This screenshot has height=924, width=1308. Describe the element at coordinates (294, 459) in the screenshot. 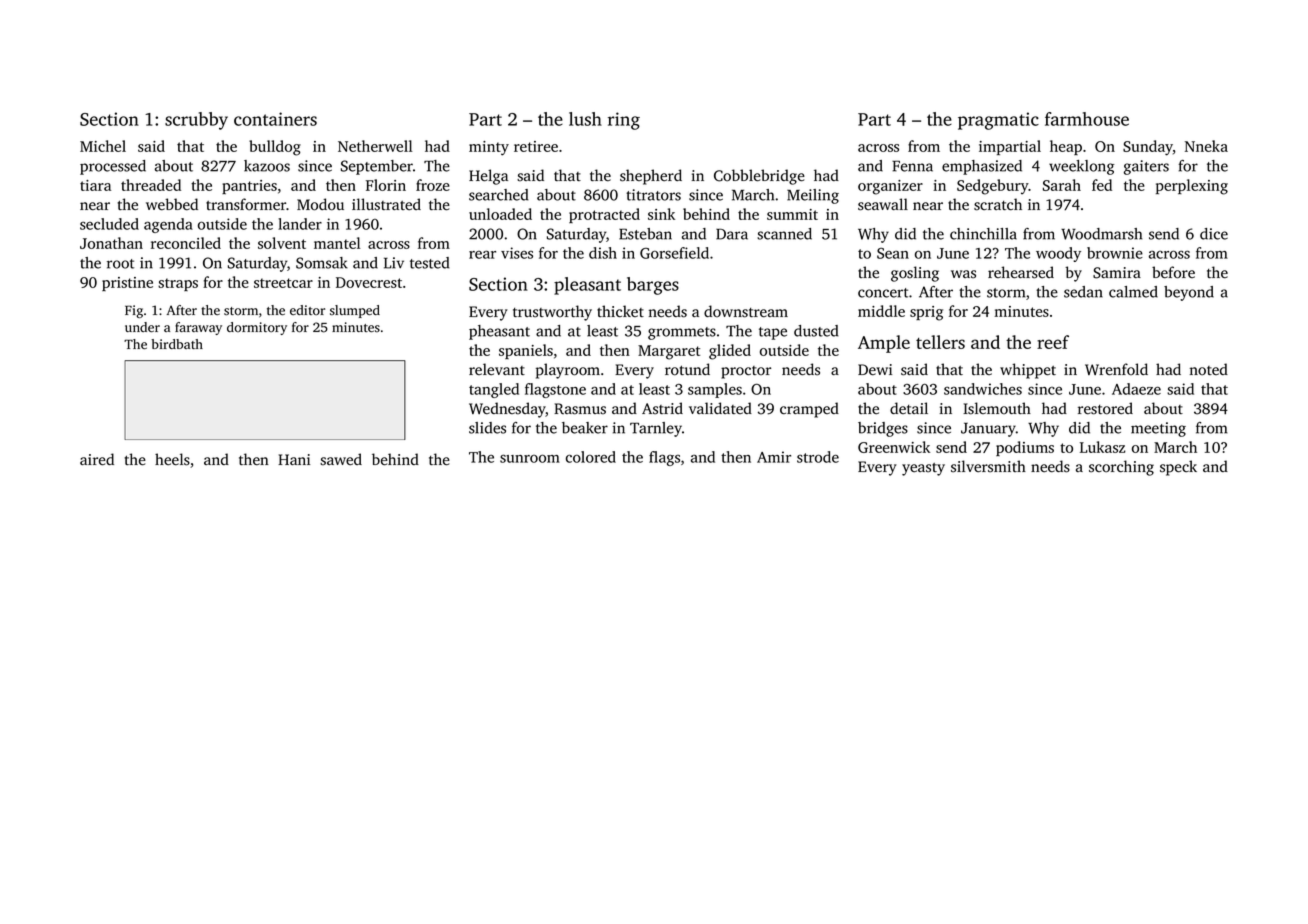

I see `Hani` at that location.
